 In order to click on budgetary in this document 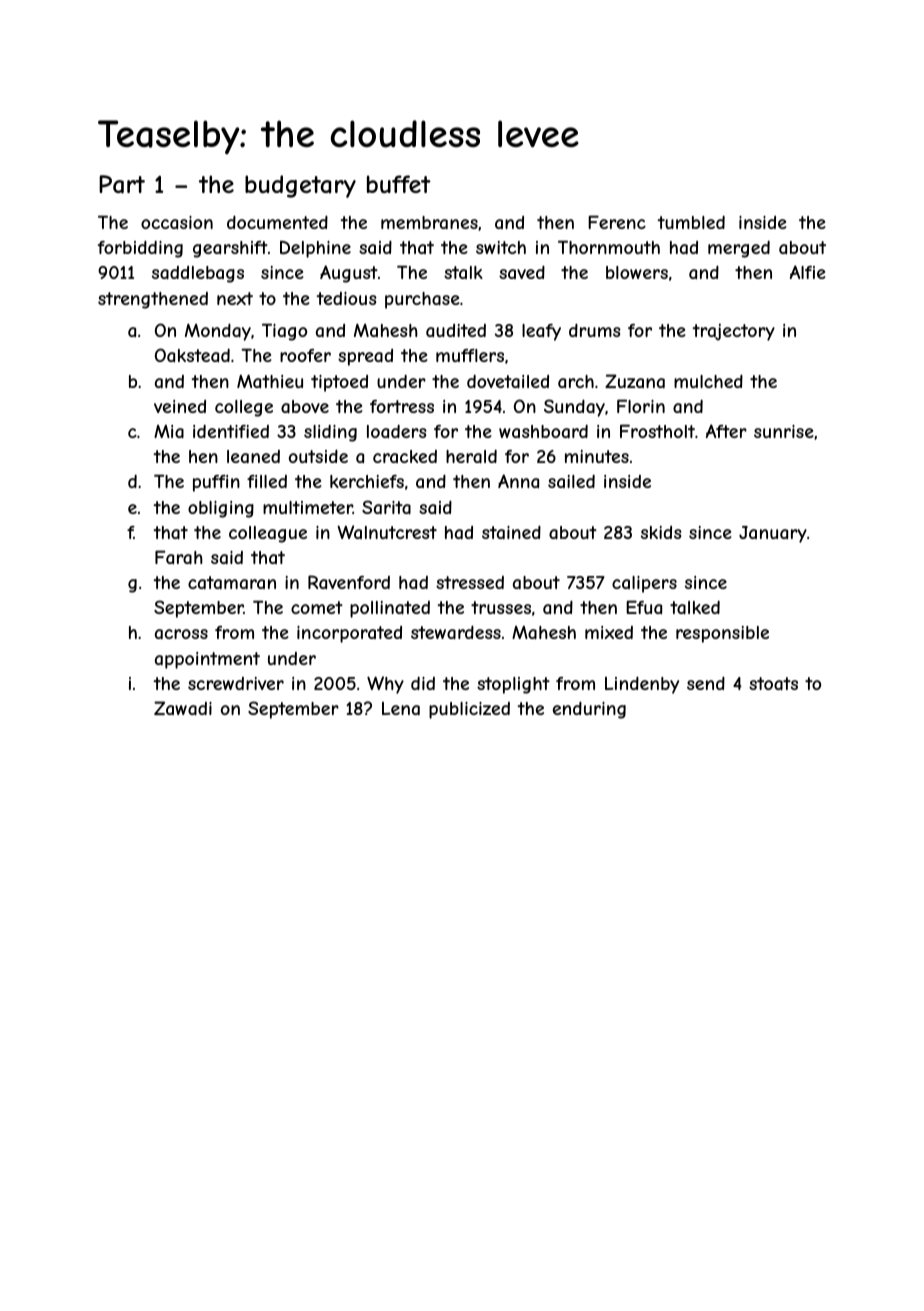, I will do `click(300, 186)`.
